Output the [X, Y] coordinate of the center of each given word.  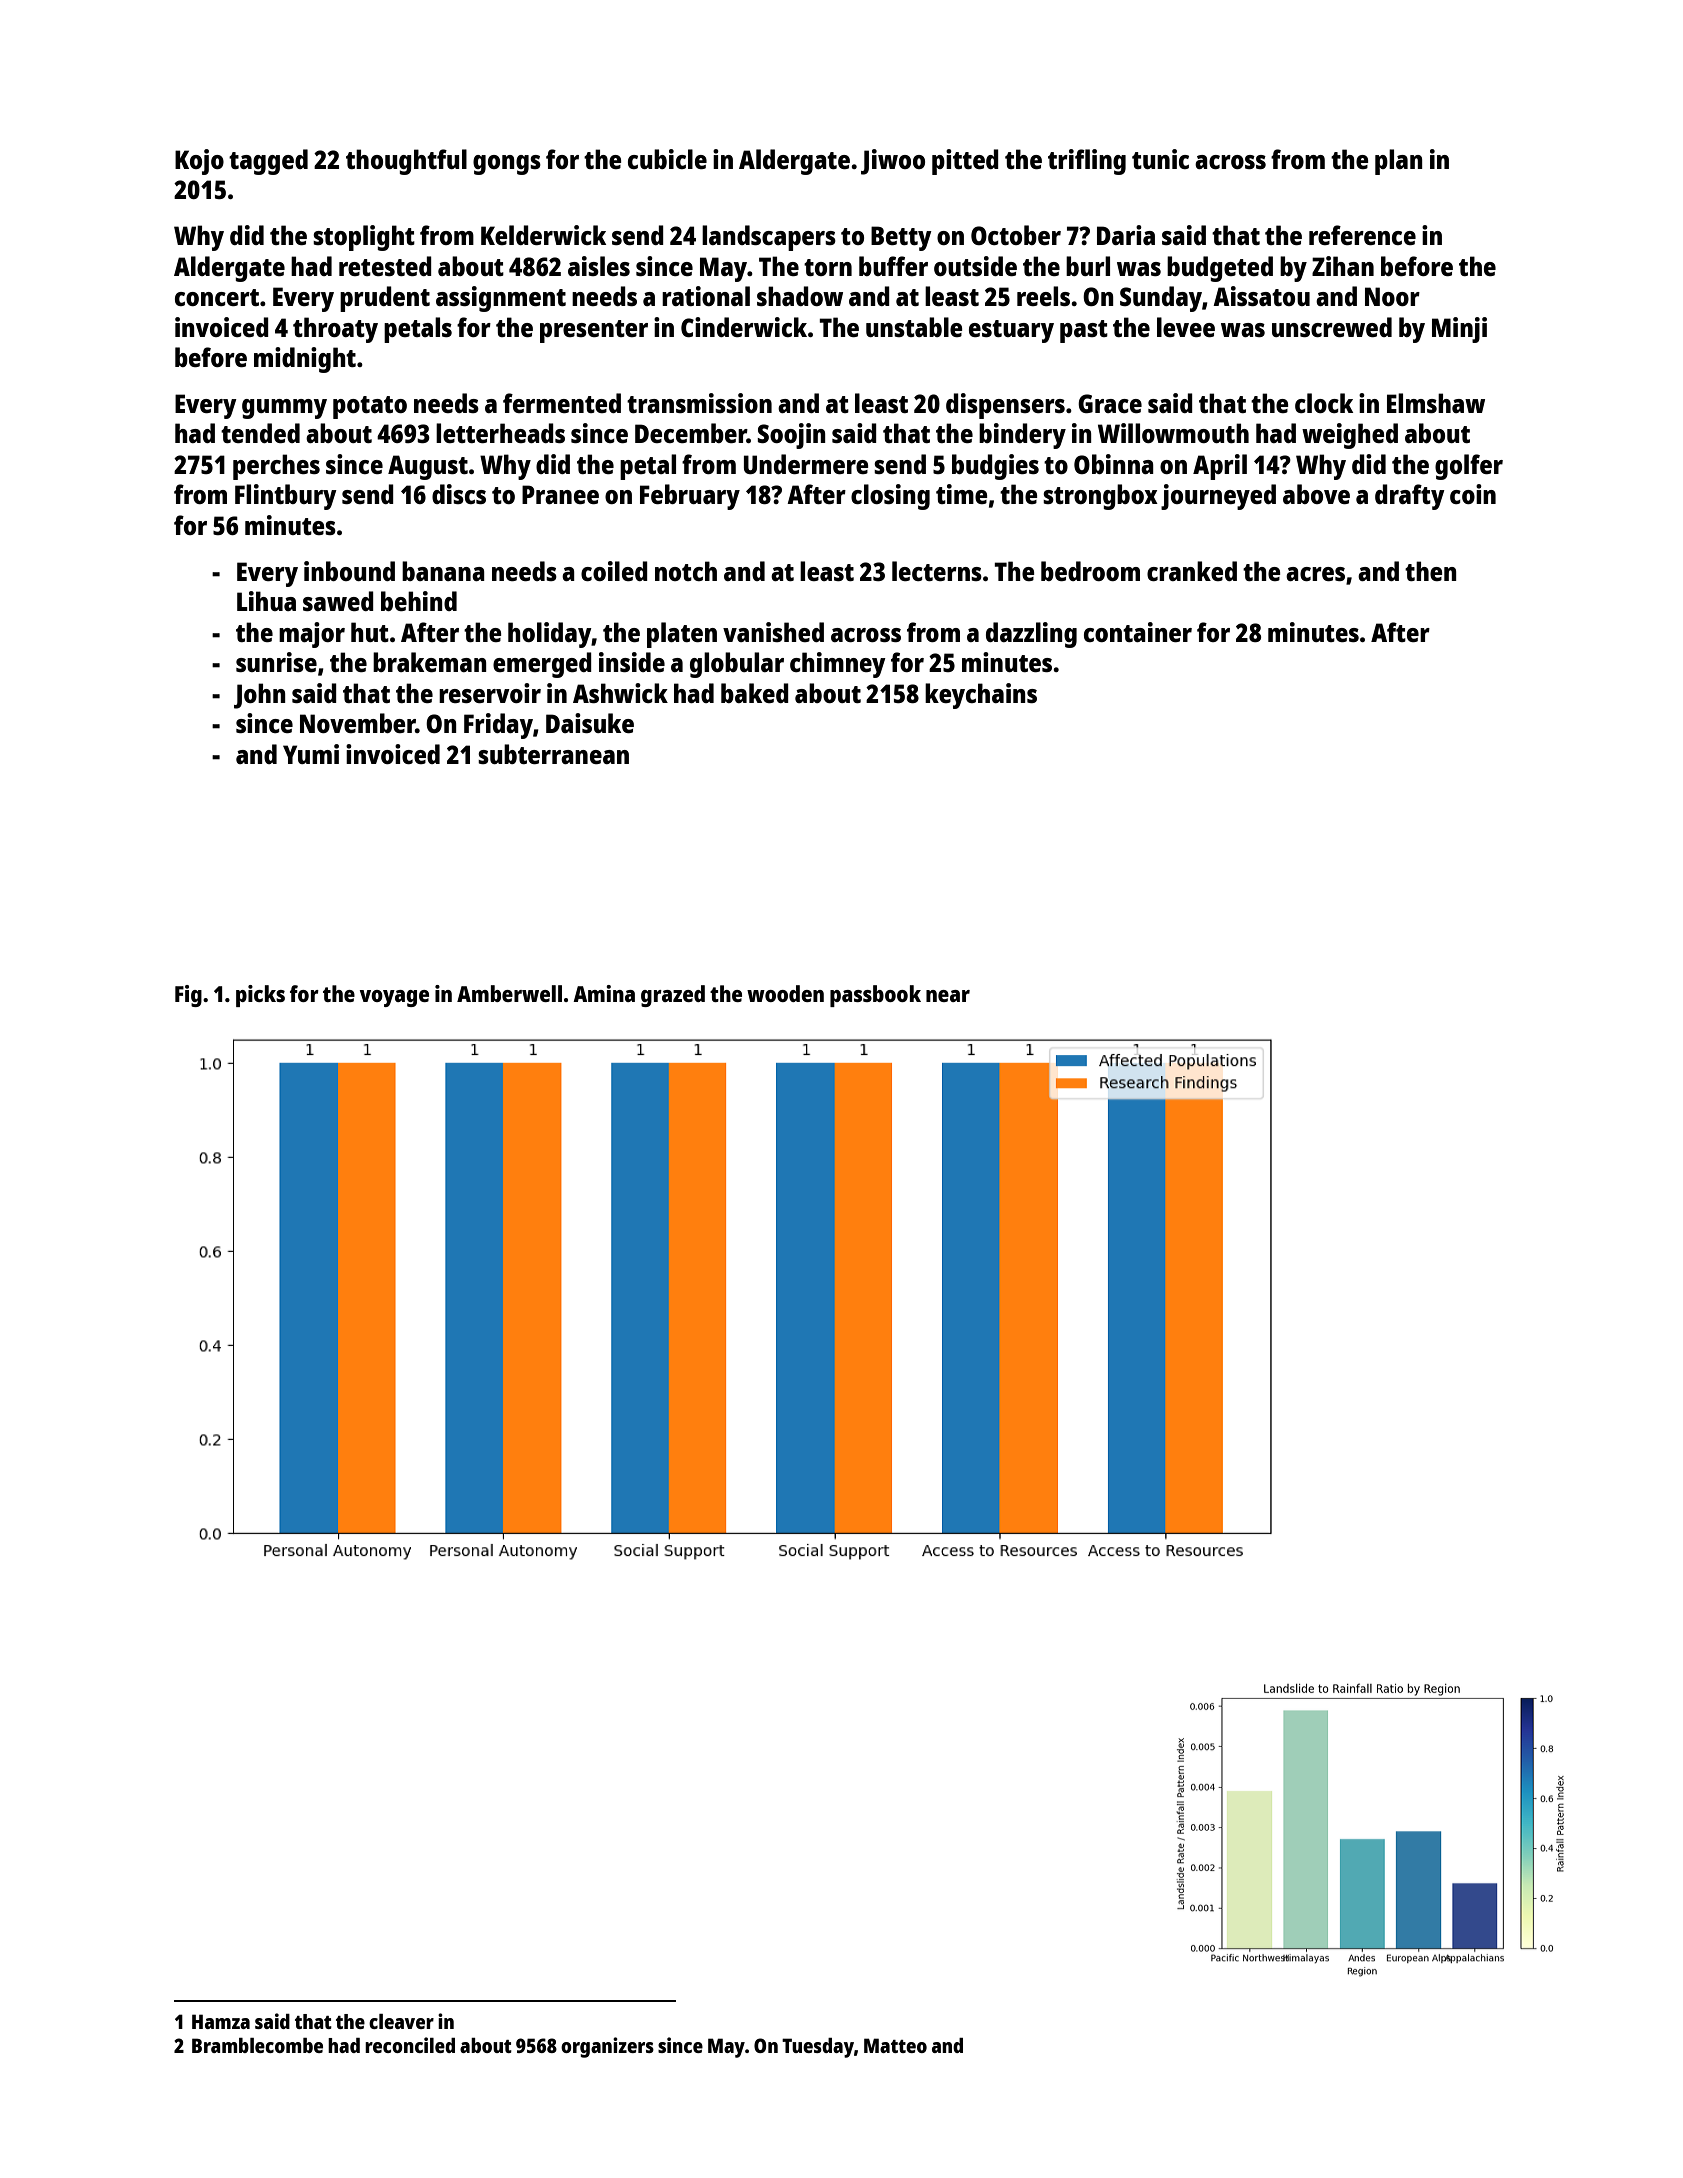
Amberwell [509, 993]
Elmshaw [1436, 403]
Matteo [895, 2045]
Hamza [221, 2021]
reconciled [410, 2045]
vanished [773, 632]
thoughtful [406, 162]
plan [1399, 162]
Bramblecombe [257, 2045]
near [948, 996]
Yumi [311, 754]
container [1138, 632]
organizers [607, 2047]
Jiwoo [893, 162]
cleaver [401, 2021]
